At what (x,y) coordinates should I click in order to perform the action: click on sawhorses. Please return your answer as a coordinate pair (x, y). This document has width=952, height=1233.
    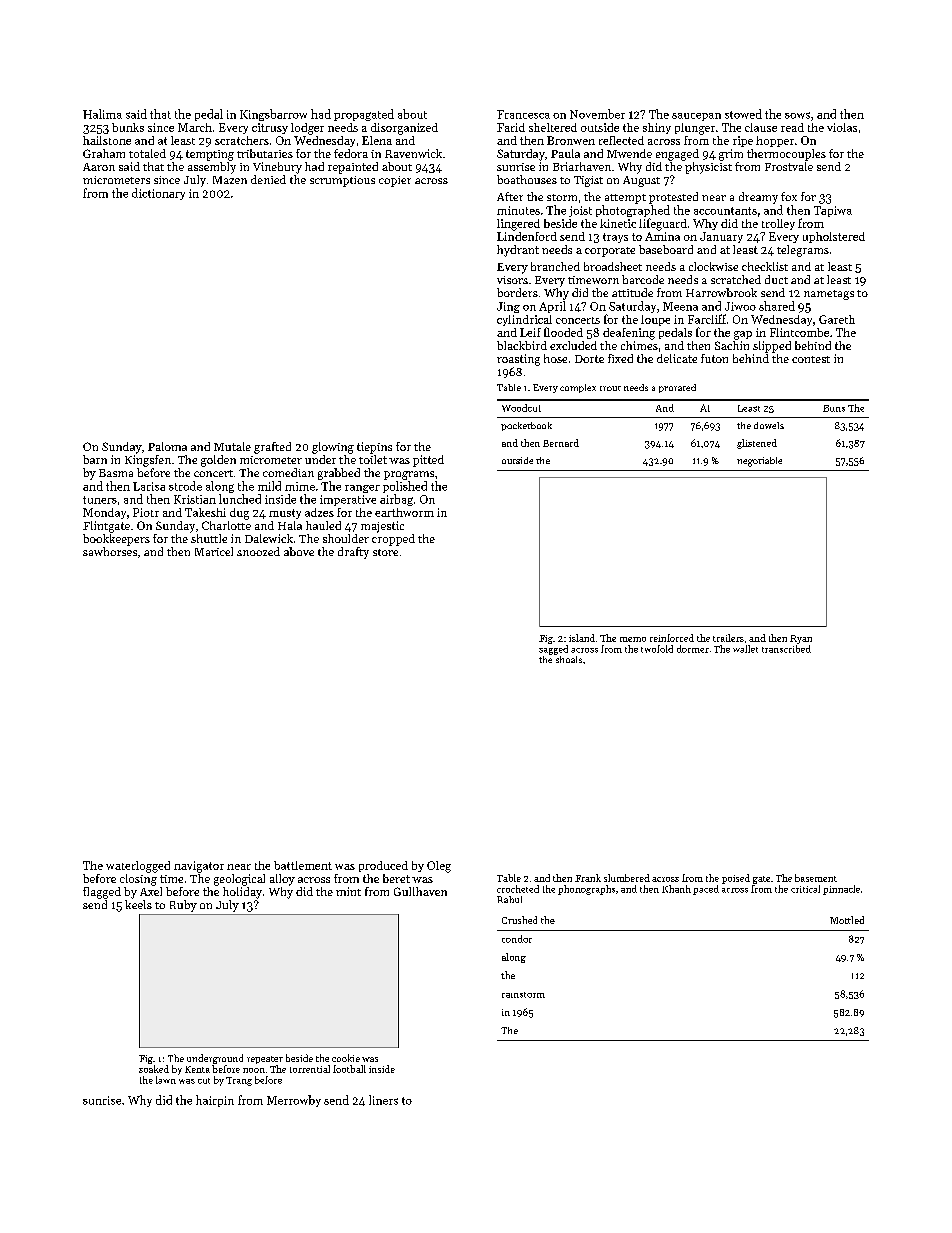
    Looking at the image, I should click on (110, 551).
